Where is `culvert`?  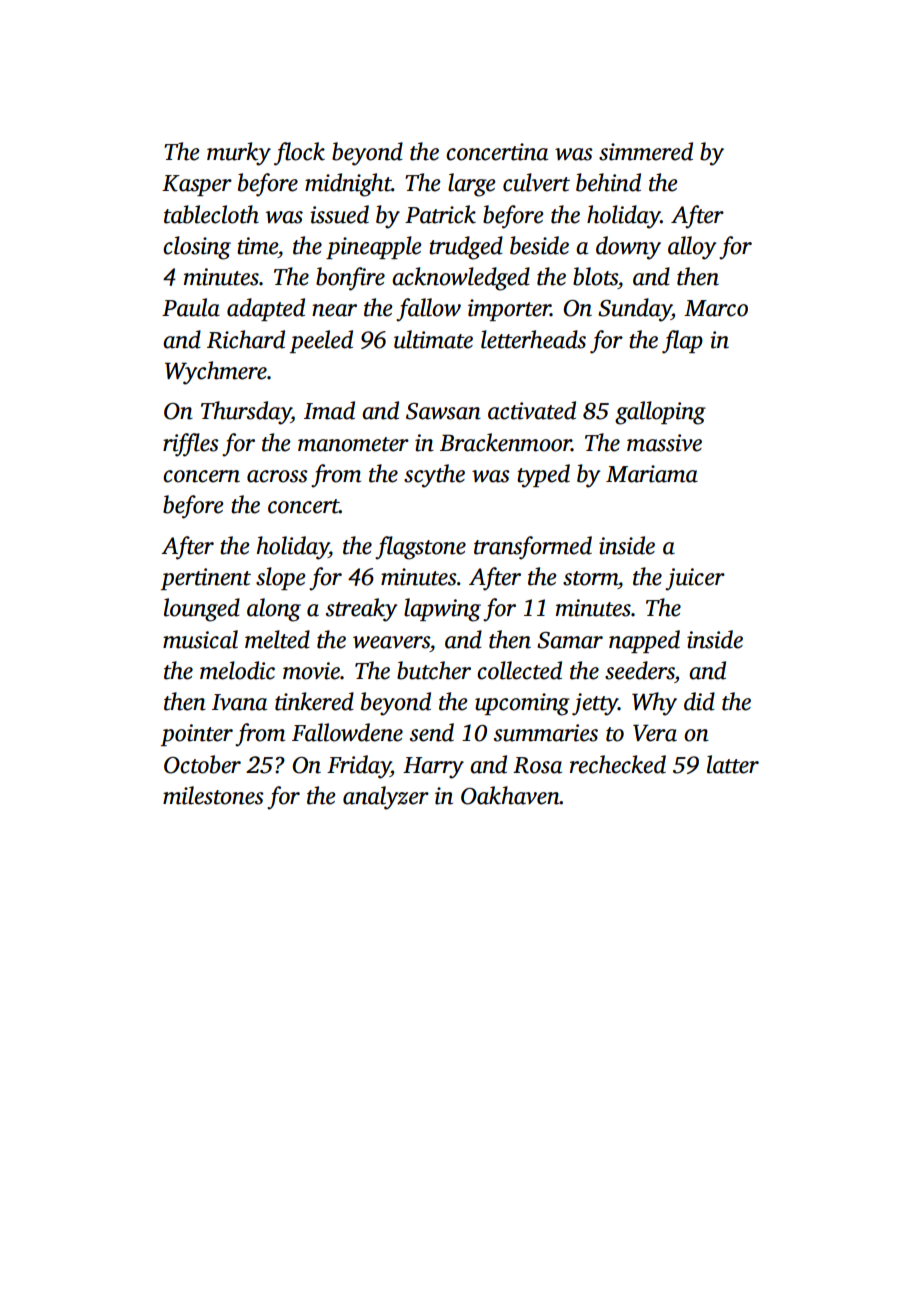 culvert is located at coordinates (536, 182).
